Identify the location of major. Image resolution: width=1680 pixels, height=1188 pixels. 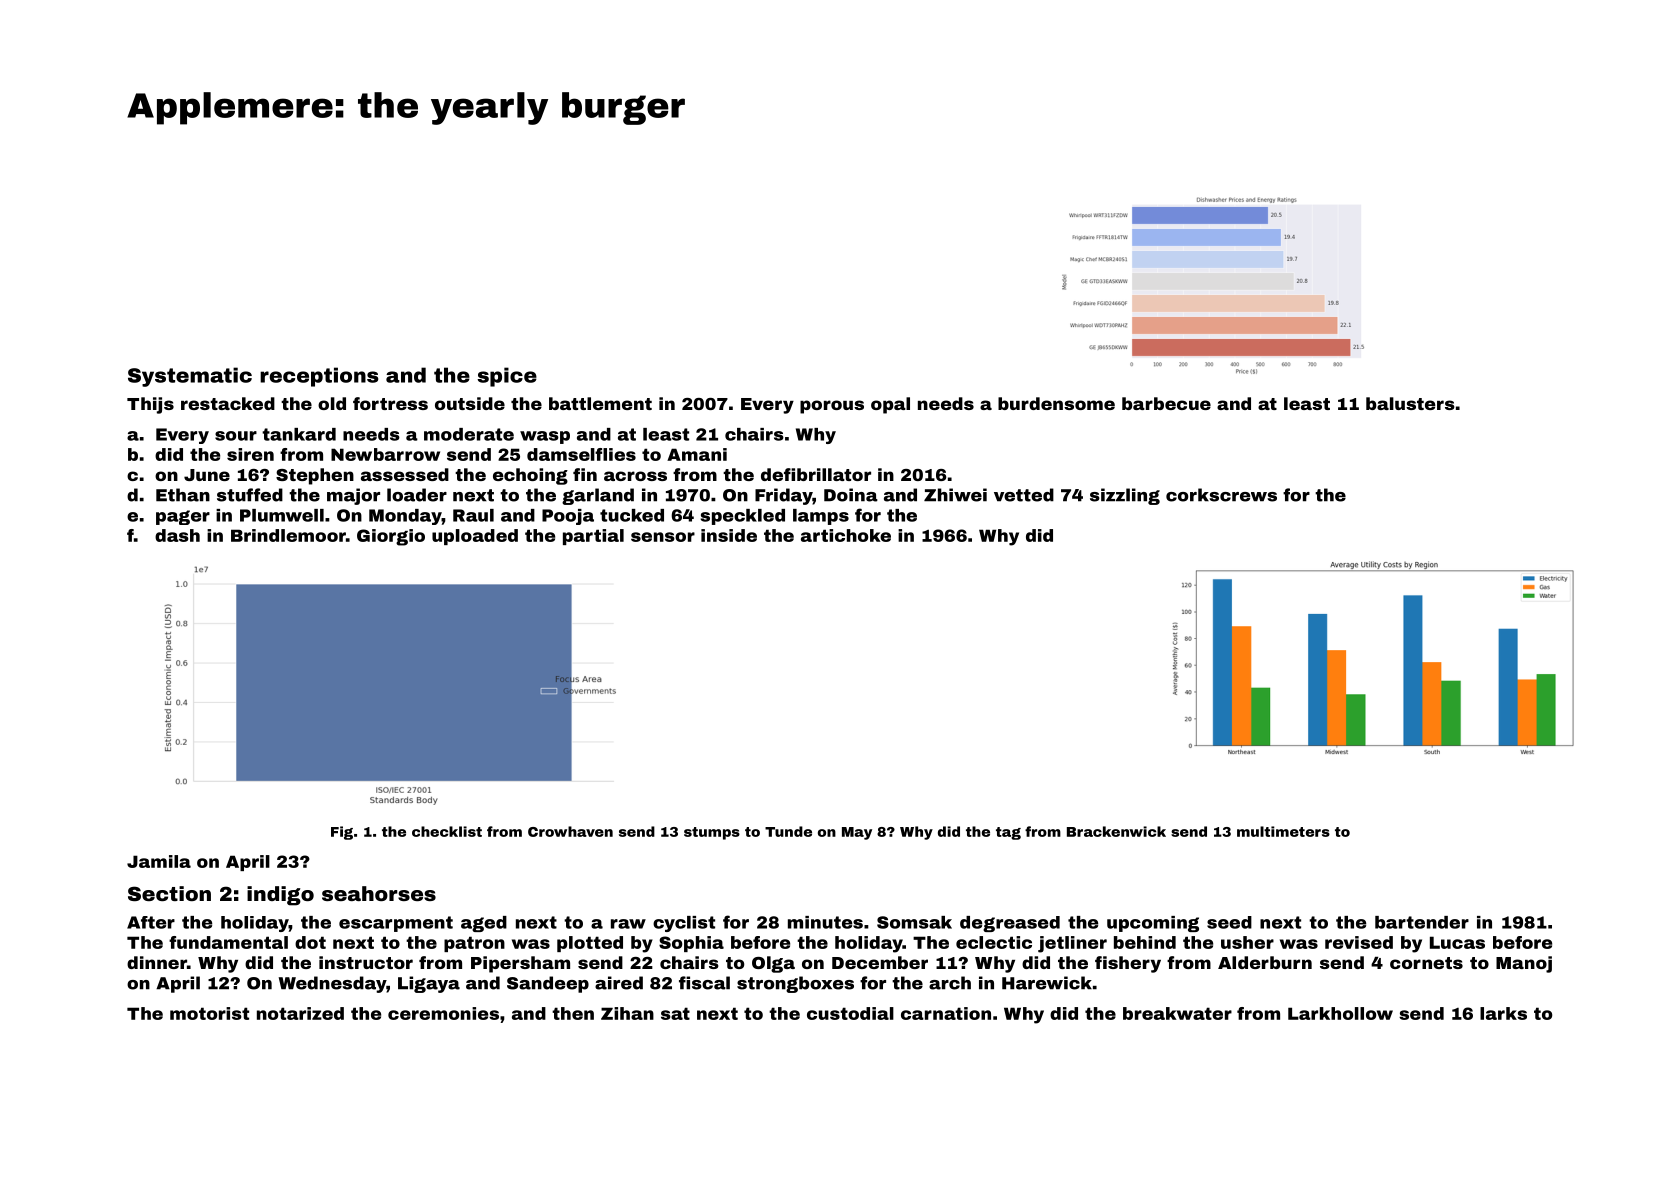
(353, 496).
